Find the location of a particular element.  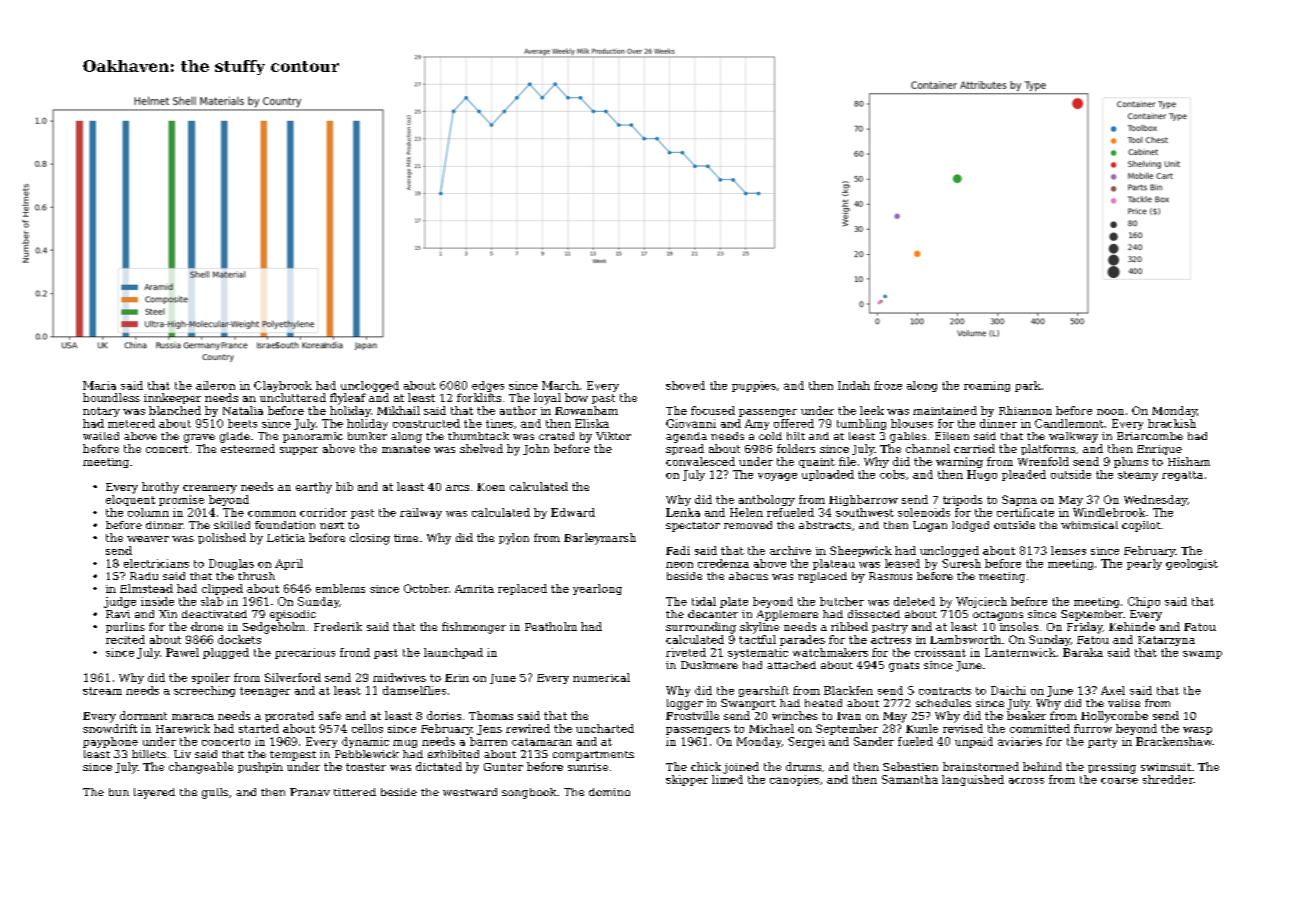

voyage is located at coordinates (777, 477).
